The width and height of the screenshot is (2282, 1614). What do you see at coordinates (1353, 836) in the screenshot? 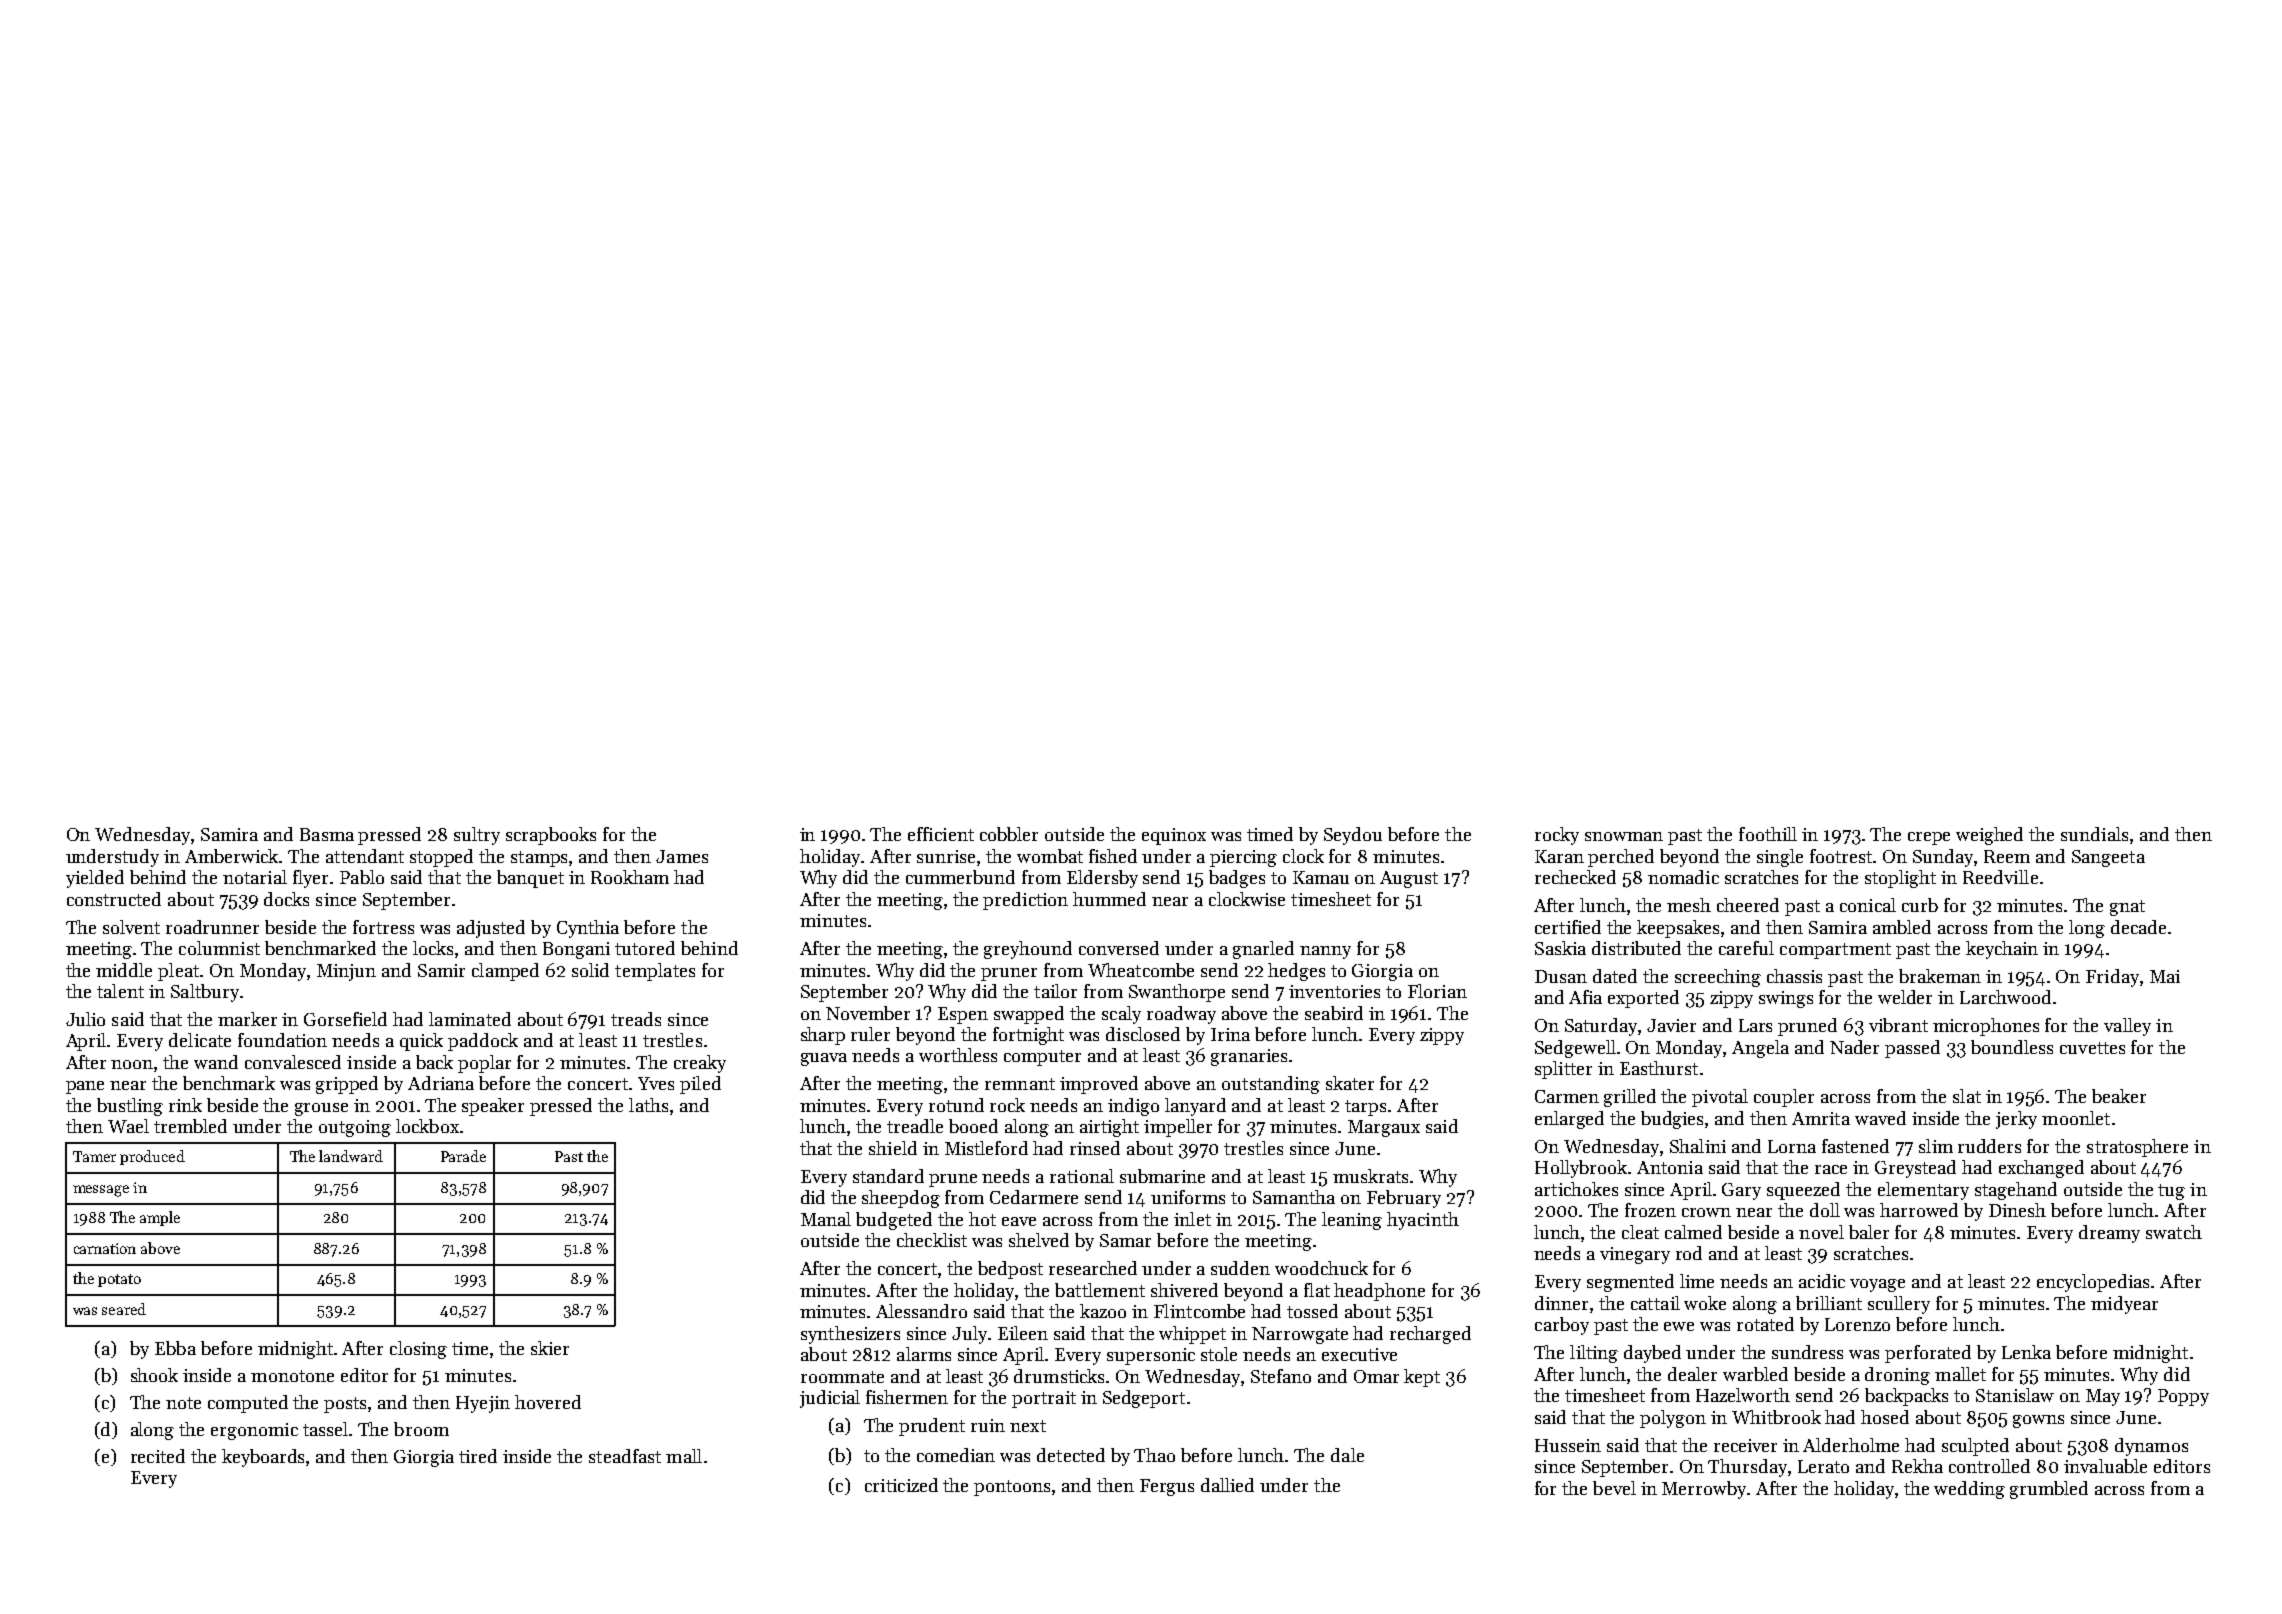
I see `Seydou` at bounding box center [1353, 836].
